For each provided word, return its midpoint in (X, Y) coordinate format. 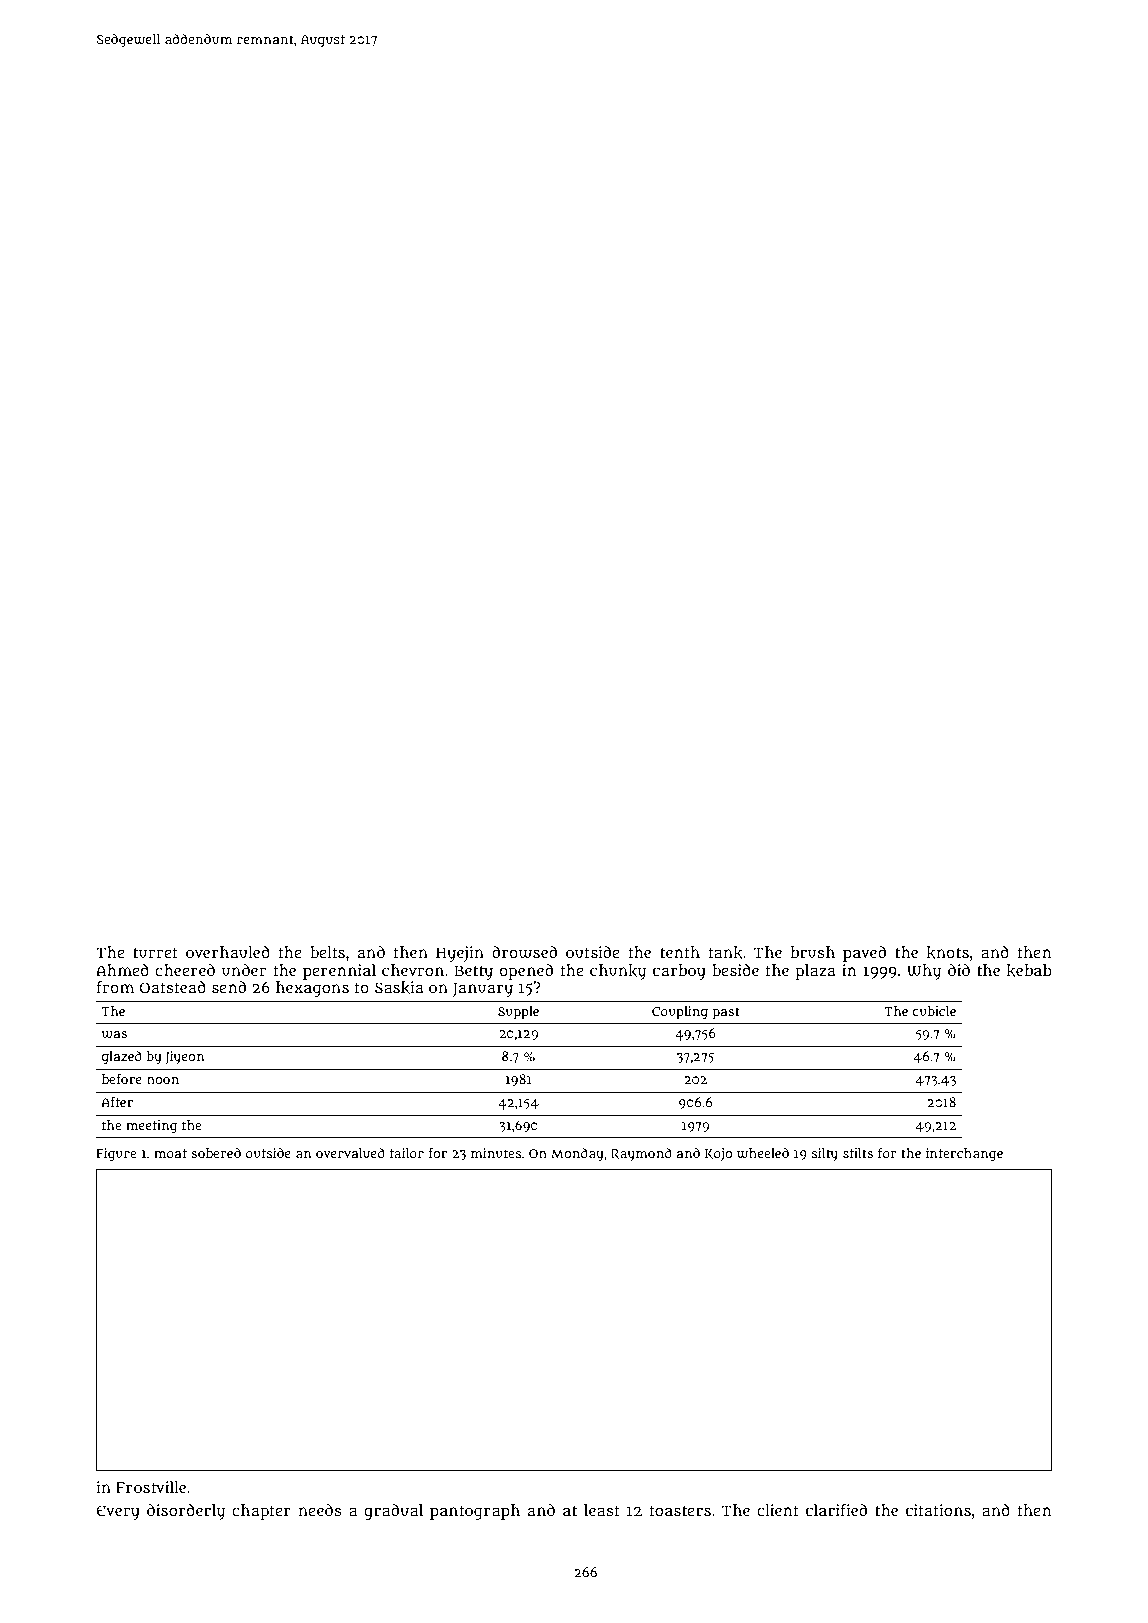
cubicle (934, 1011)
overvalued (350, 1153)
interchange (964, 1155)
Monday (577, 1154)
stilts (858, 1153)
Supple (518, 1013)
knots (948, 952)
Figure (116, 1155)
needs (320, 1510)
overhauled (228, 952)
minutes (496, 1153)
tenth (680, 952)
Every (118, 1512)
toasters (680, 1510)
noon (163, 1080)
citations (938, 1510)
